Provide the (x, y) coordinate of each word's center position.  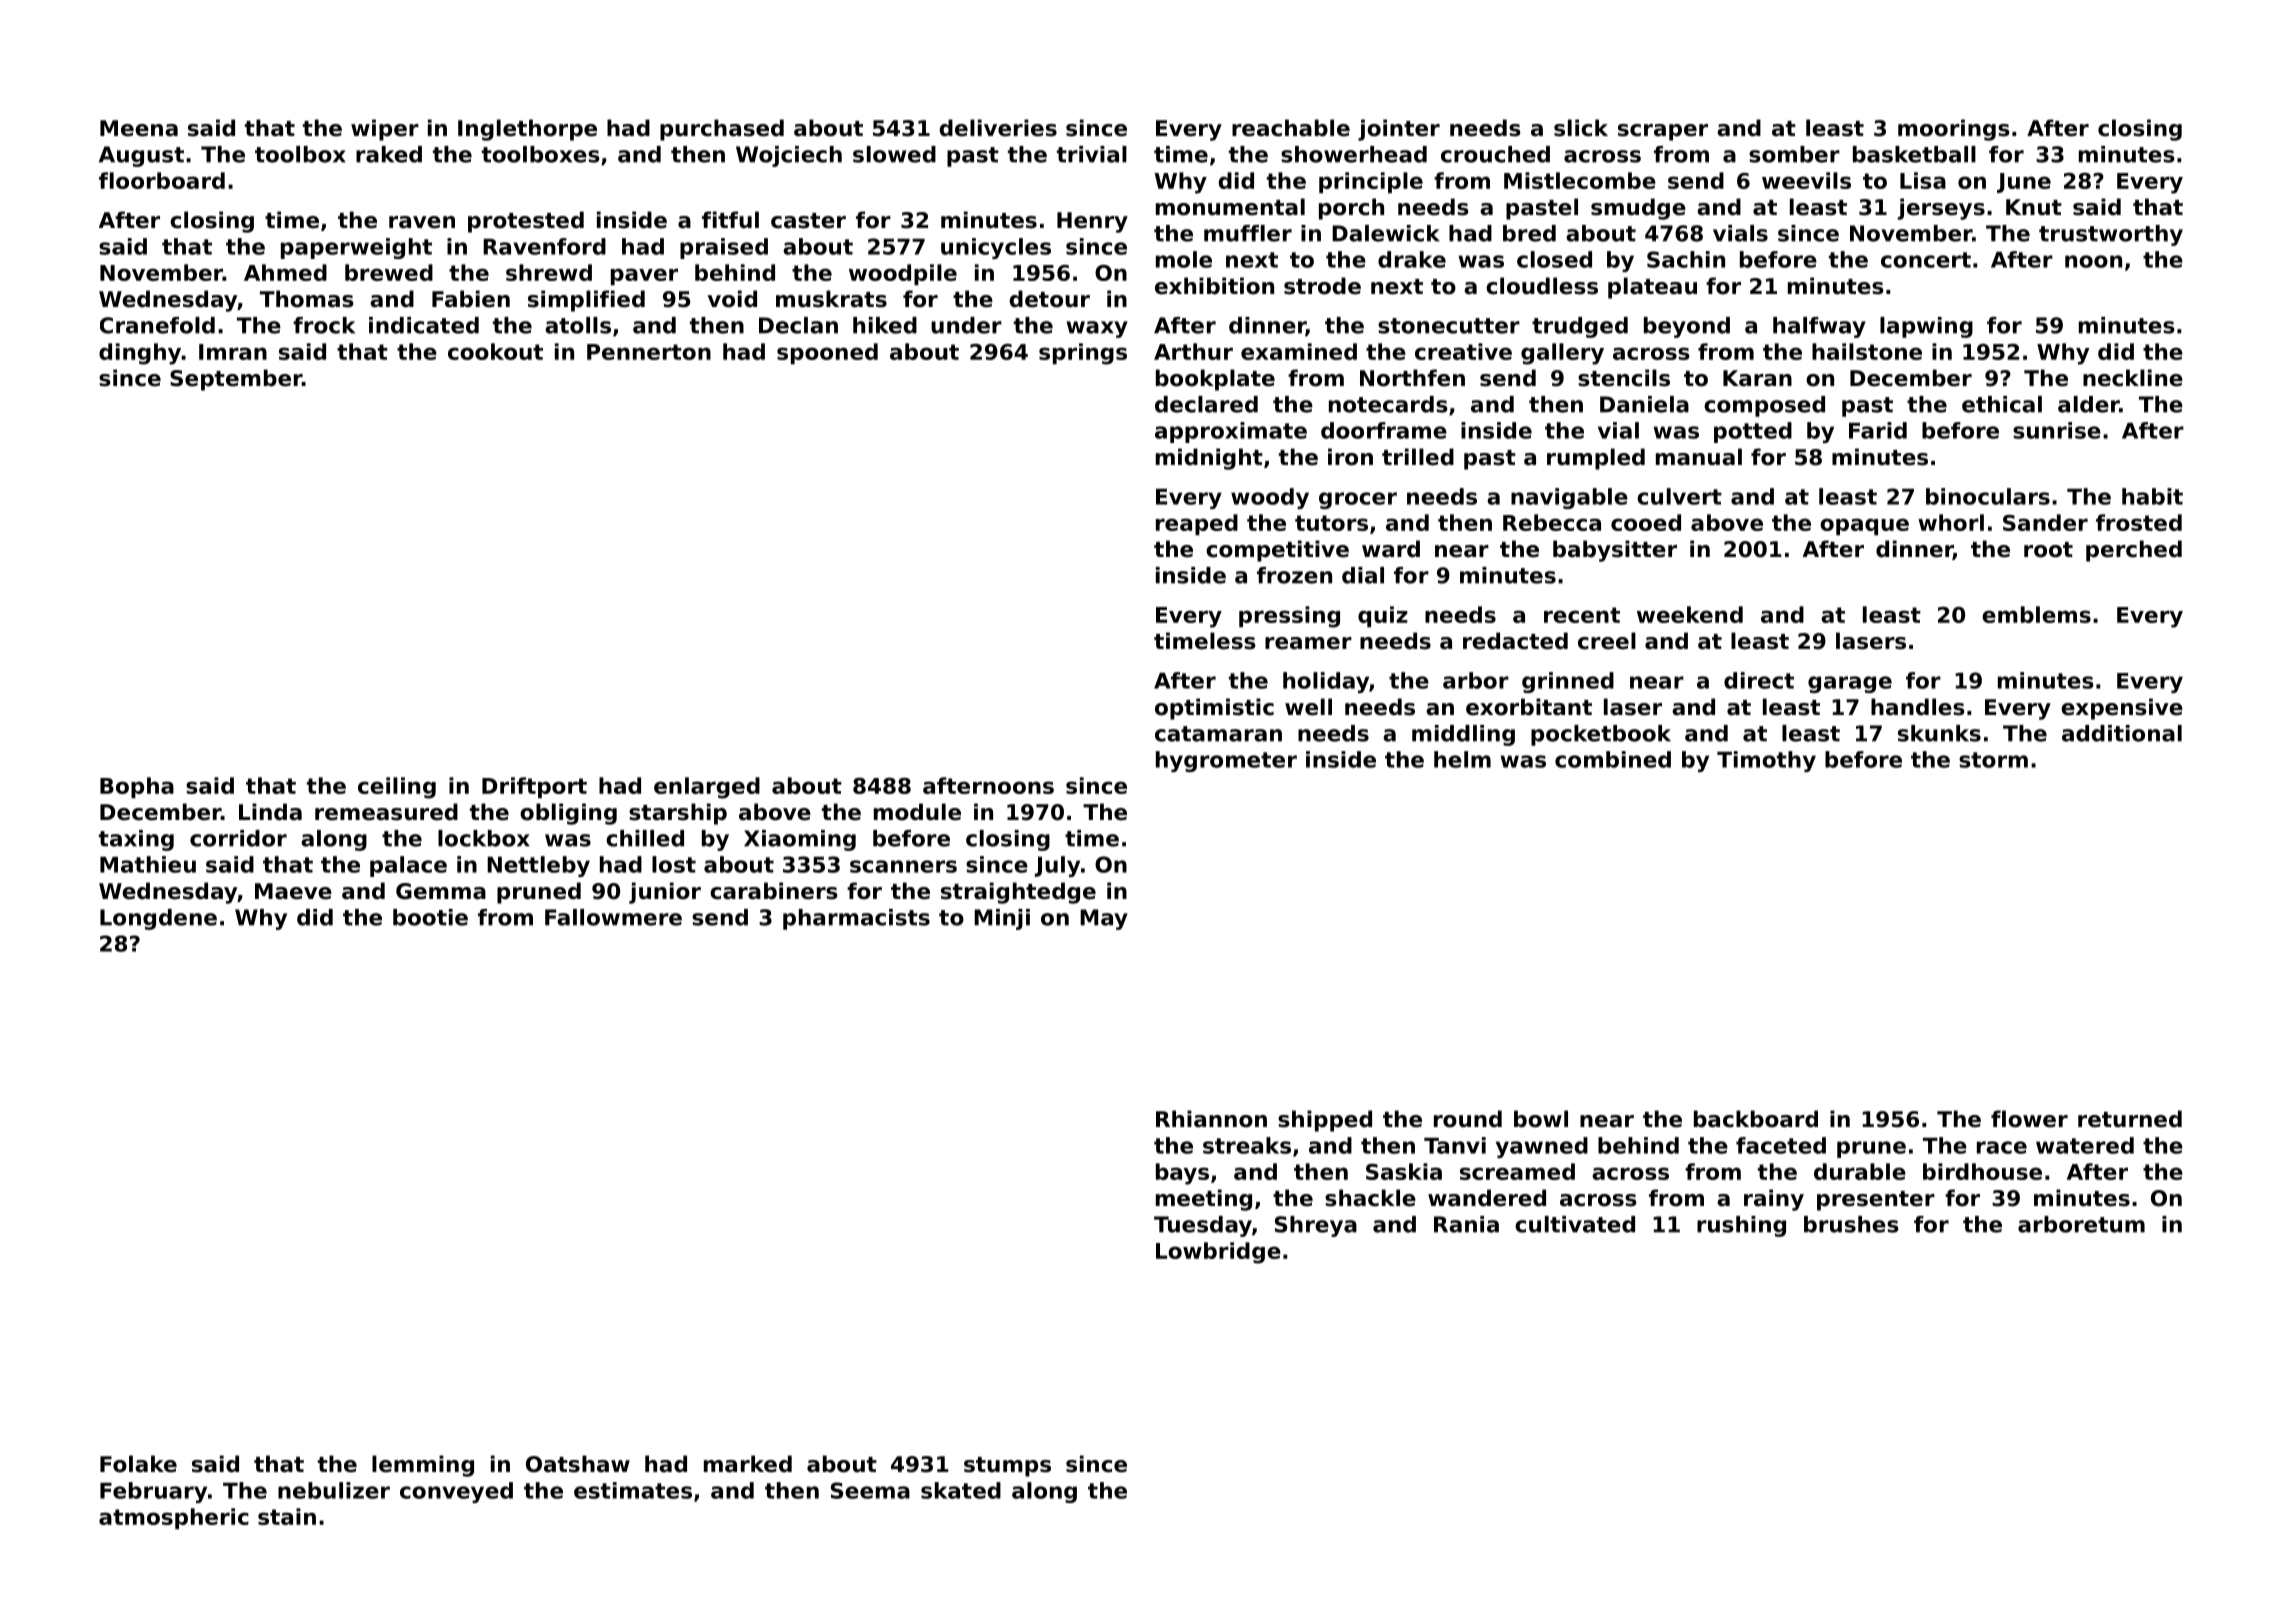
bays (1182, 1174)
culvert (1679, 496)
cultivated (1575, 1224)
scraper (1663, 132)
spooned (827, 353)
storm (1993, 760)
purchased (722, 130)
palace (408, 866)
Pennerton (649, 352)
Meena (139, 128)
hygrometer (1226, 761)
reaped (1197, 524)
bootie (430, 917)
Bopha (137, 787)
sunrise (2057, 430)
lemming (423, 1466)
